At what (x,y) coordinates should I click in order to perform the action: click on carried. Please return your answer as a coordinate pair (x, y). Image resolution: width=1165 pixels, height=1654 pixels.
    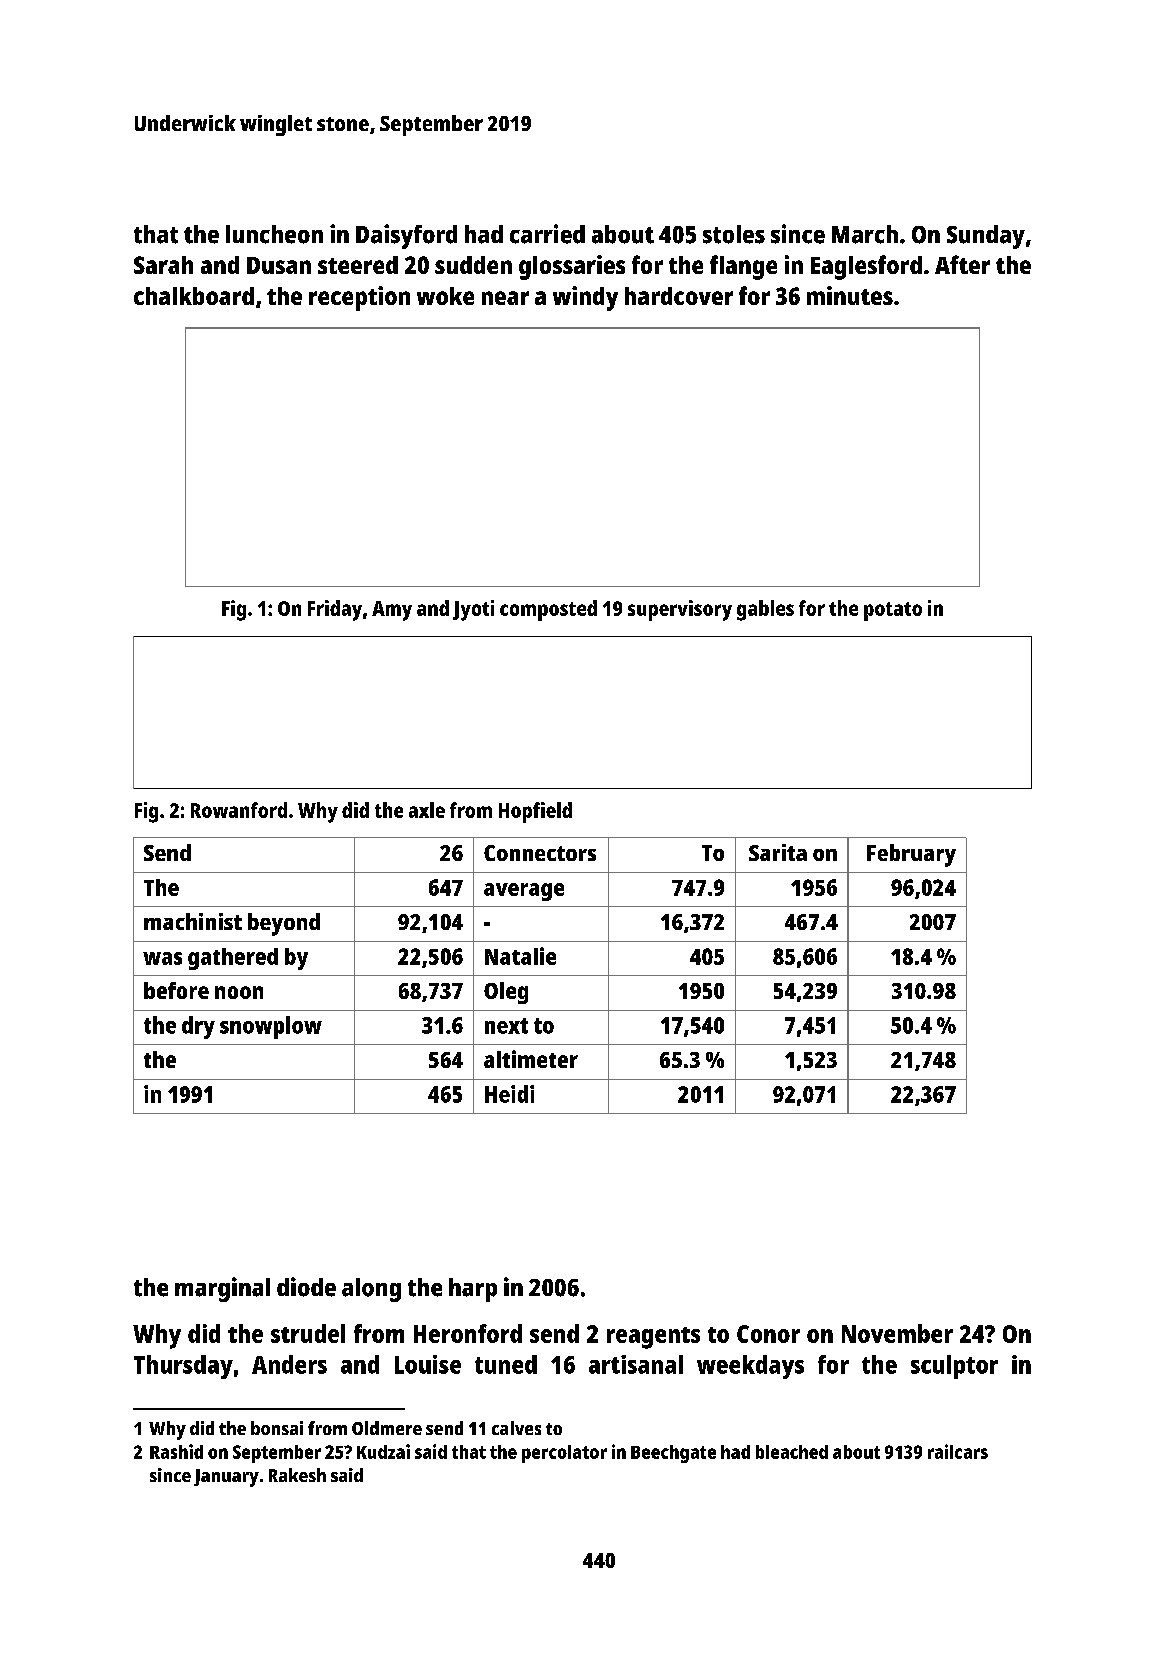
    Looking at the image, I should click on (547, 234).
